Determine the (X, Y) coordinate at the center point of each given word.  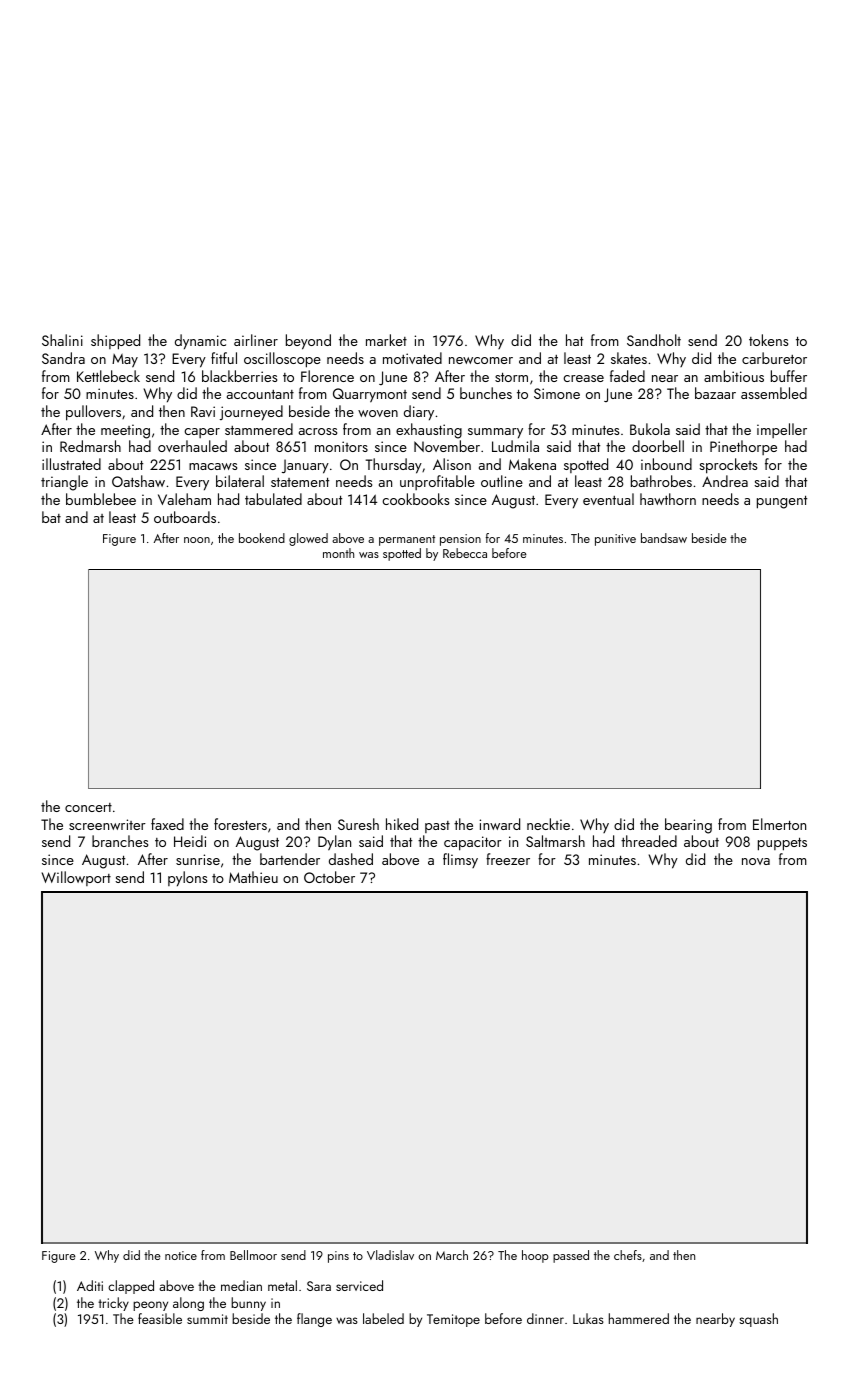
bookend (262, 538)
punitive (615, 540)
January (305, 466)
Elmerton (779, 824)
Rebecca (465, 553)
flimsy (460, 860)
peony (150, 1306)
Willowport (76, 878)
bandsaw (664, 538)
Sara (319, 1286)
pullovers (93, 413)
